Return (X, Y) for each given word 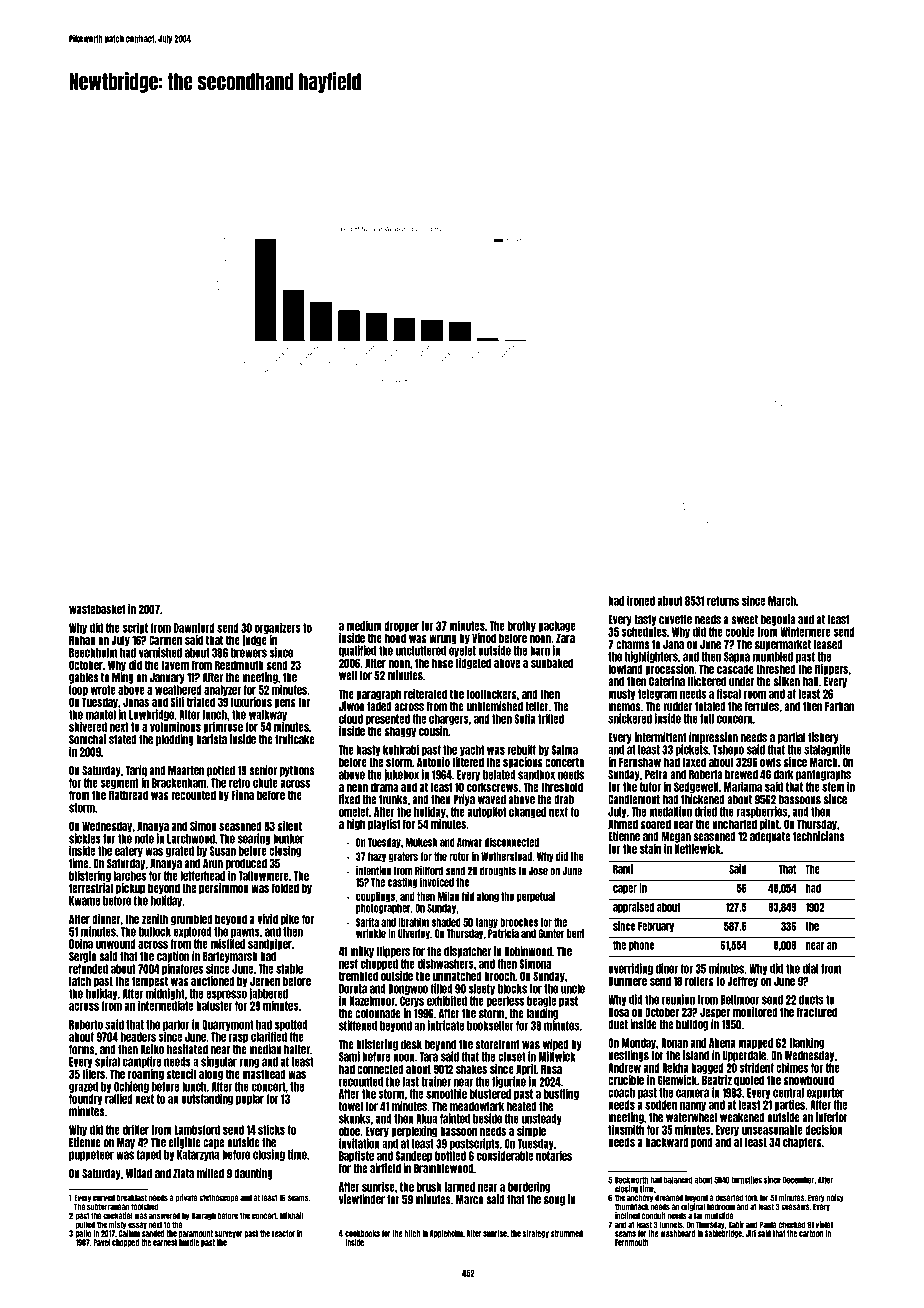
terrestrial (91, 888)
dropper (401, 626)
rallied (119, 1098)
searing (254, 839)
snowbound (808, 1080)
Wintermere (805, 631)
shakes (471, 1069)
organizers (278, 628)
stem (833, 787)
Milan (448, 896)
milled (210, 1173)
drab (564, 800)
